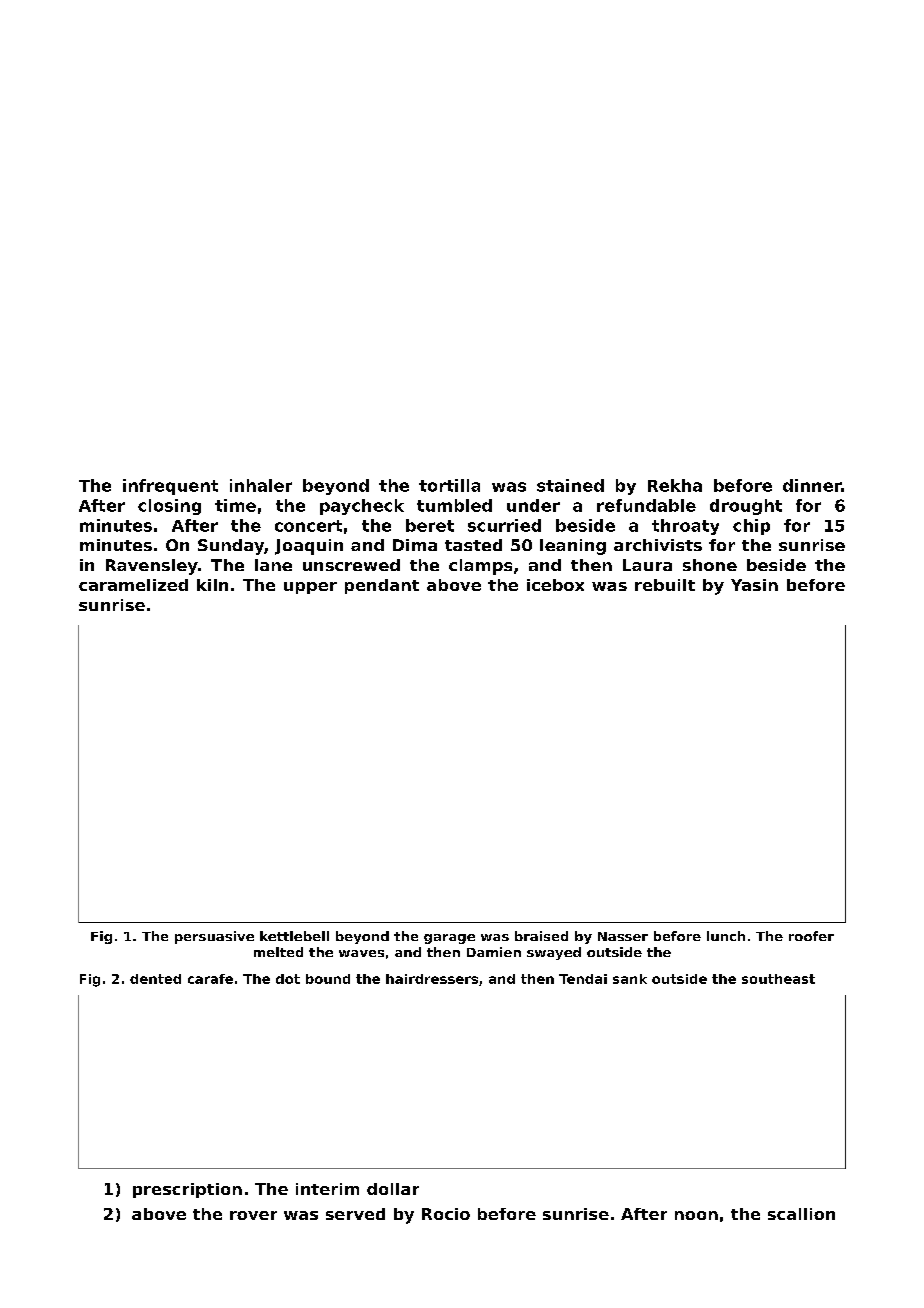 This screenshot has width=924, height=1308. I want to click on Yasin, so click(754, 585).
